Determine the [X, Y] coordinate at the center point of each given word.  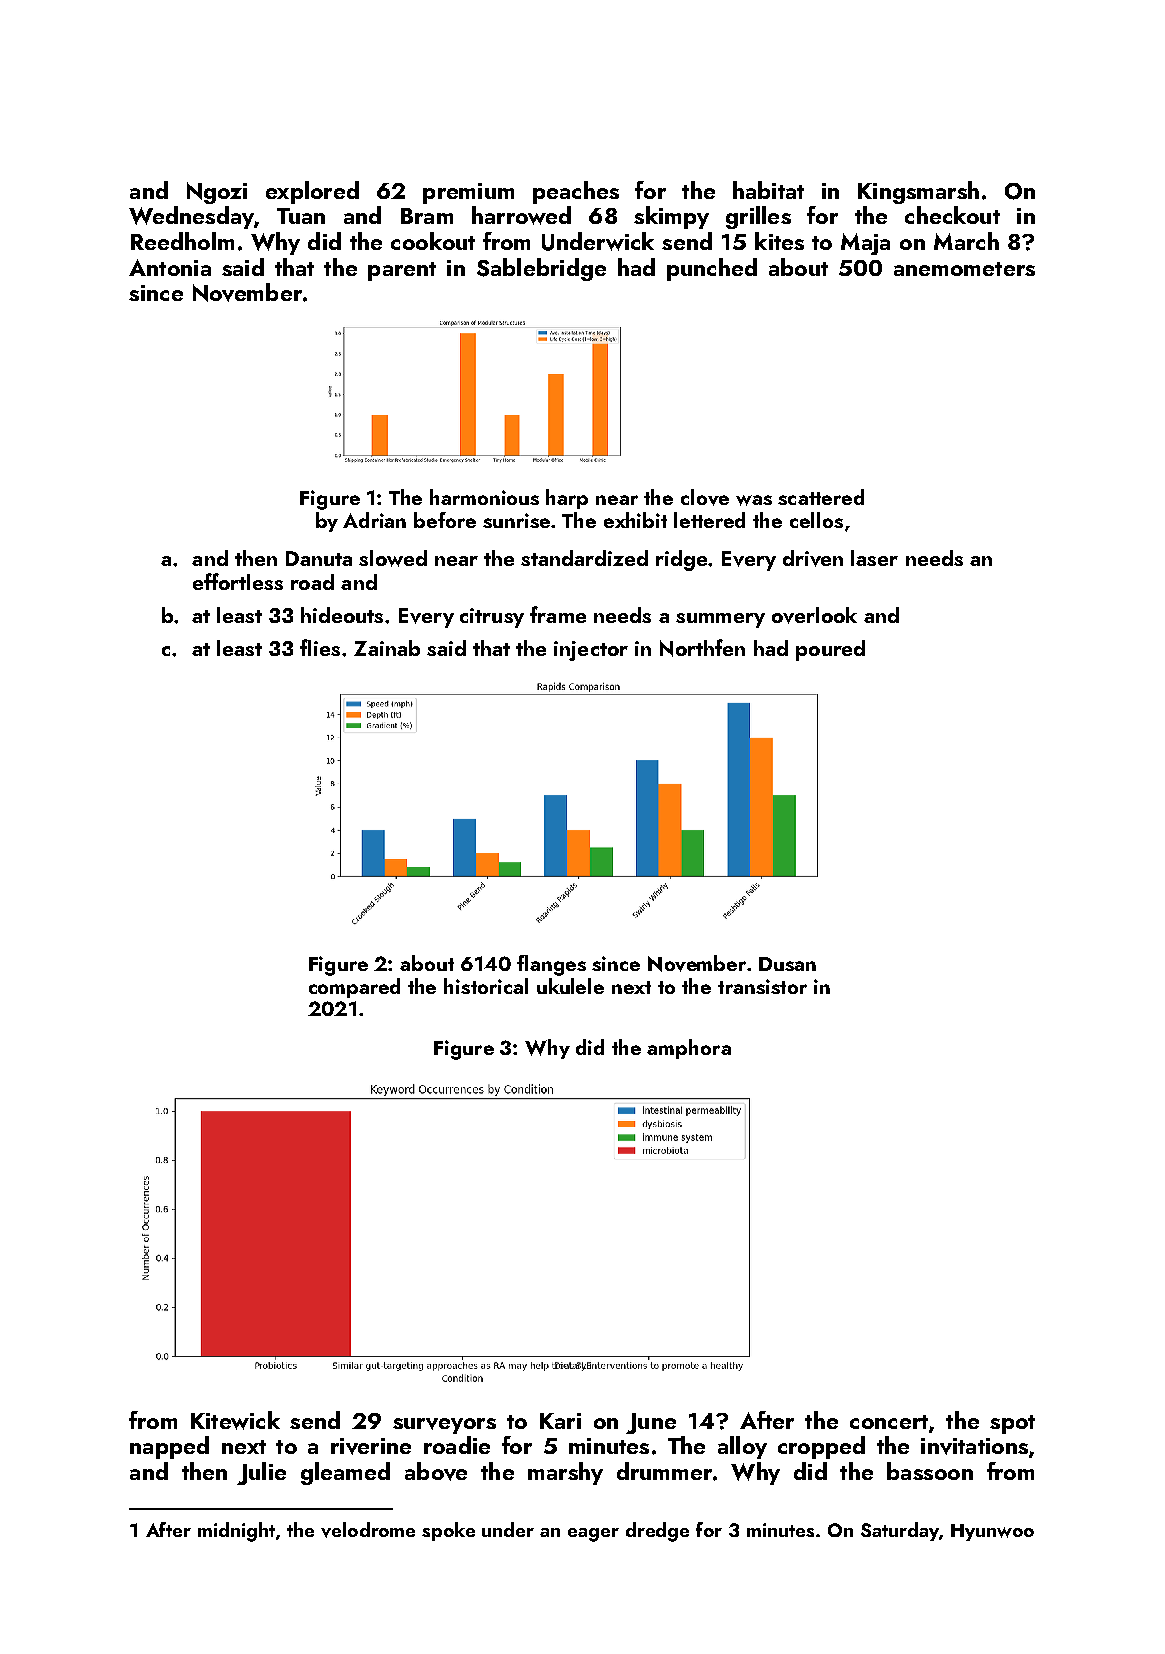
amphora [689, 1049]
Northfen [702, 648]
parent [402, 271]
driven [813, 558]
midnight [236, 1532]
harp [567, 499]
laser [874, 558]
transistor [762, 986]
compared [354, 988]
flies [320, 647]
